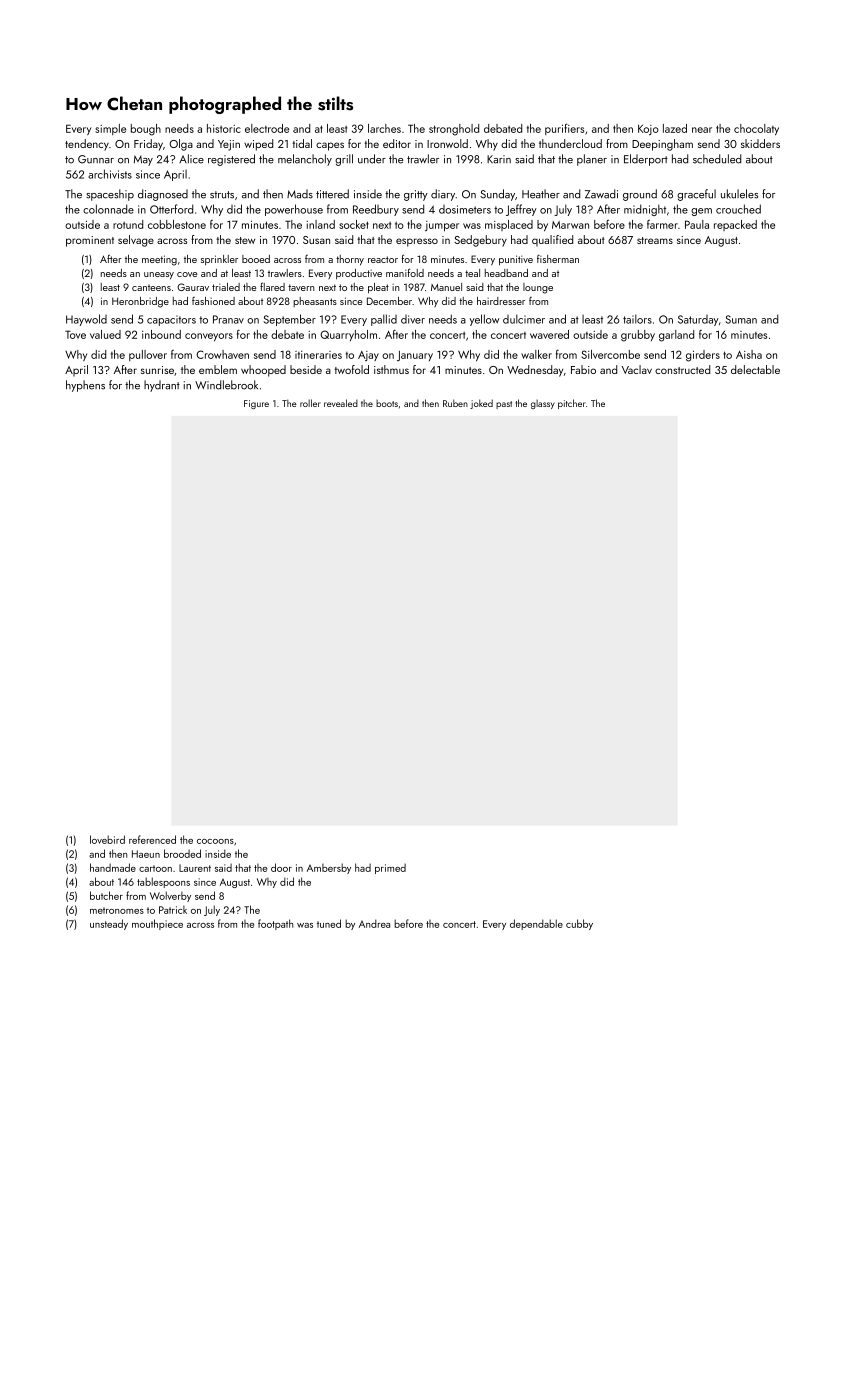 The image size is (849, 1400). I want to click on butcher, so click(106, 895).
